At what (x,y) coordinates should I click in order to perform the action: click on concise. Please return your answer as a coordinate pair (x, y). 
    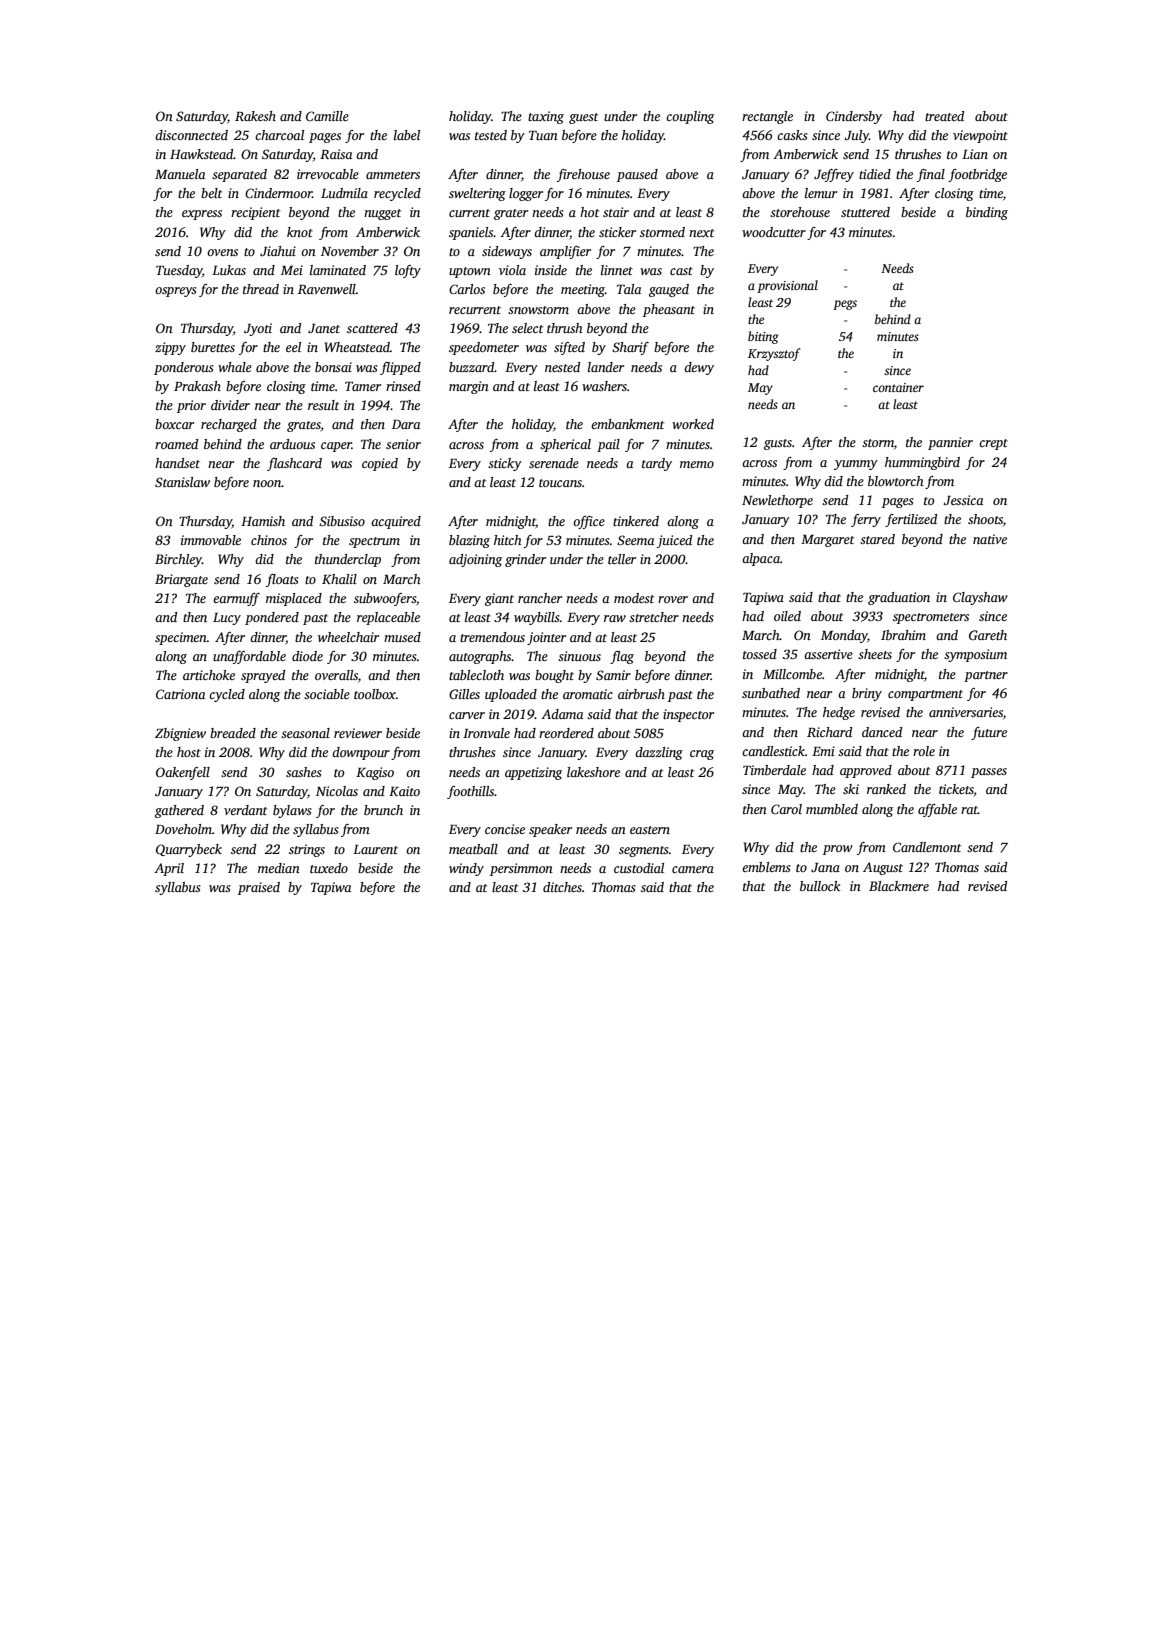
    Looking at the image, I should click on (505, 829).
